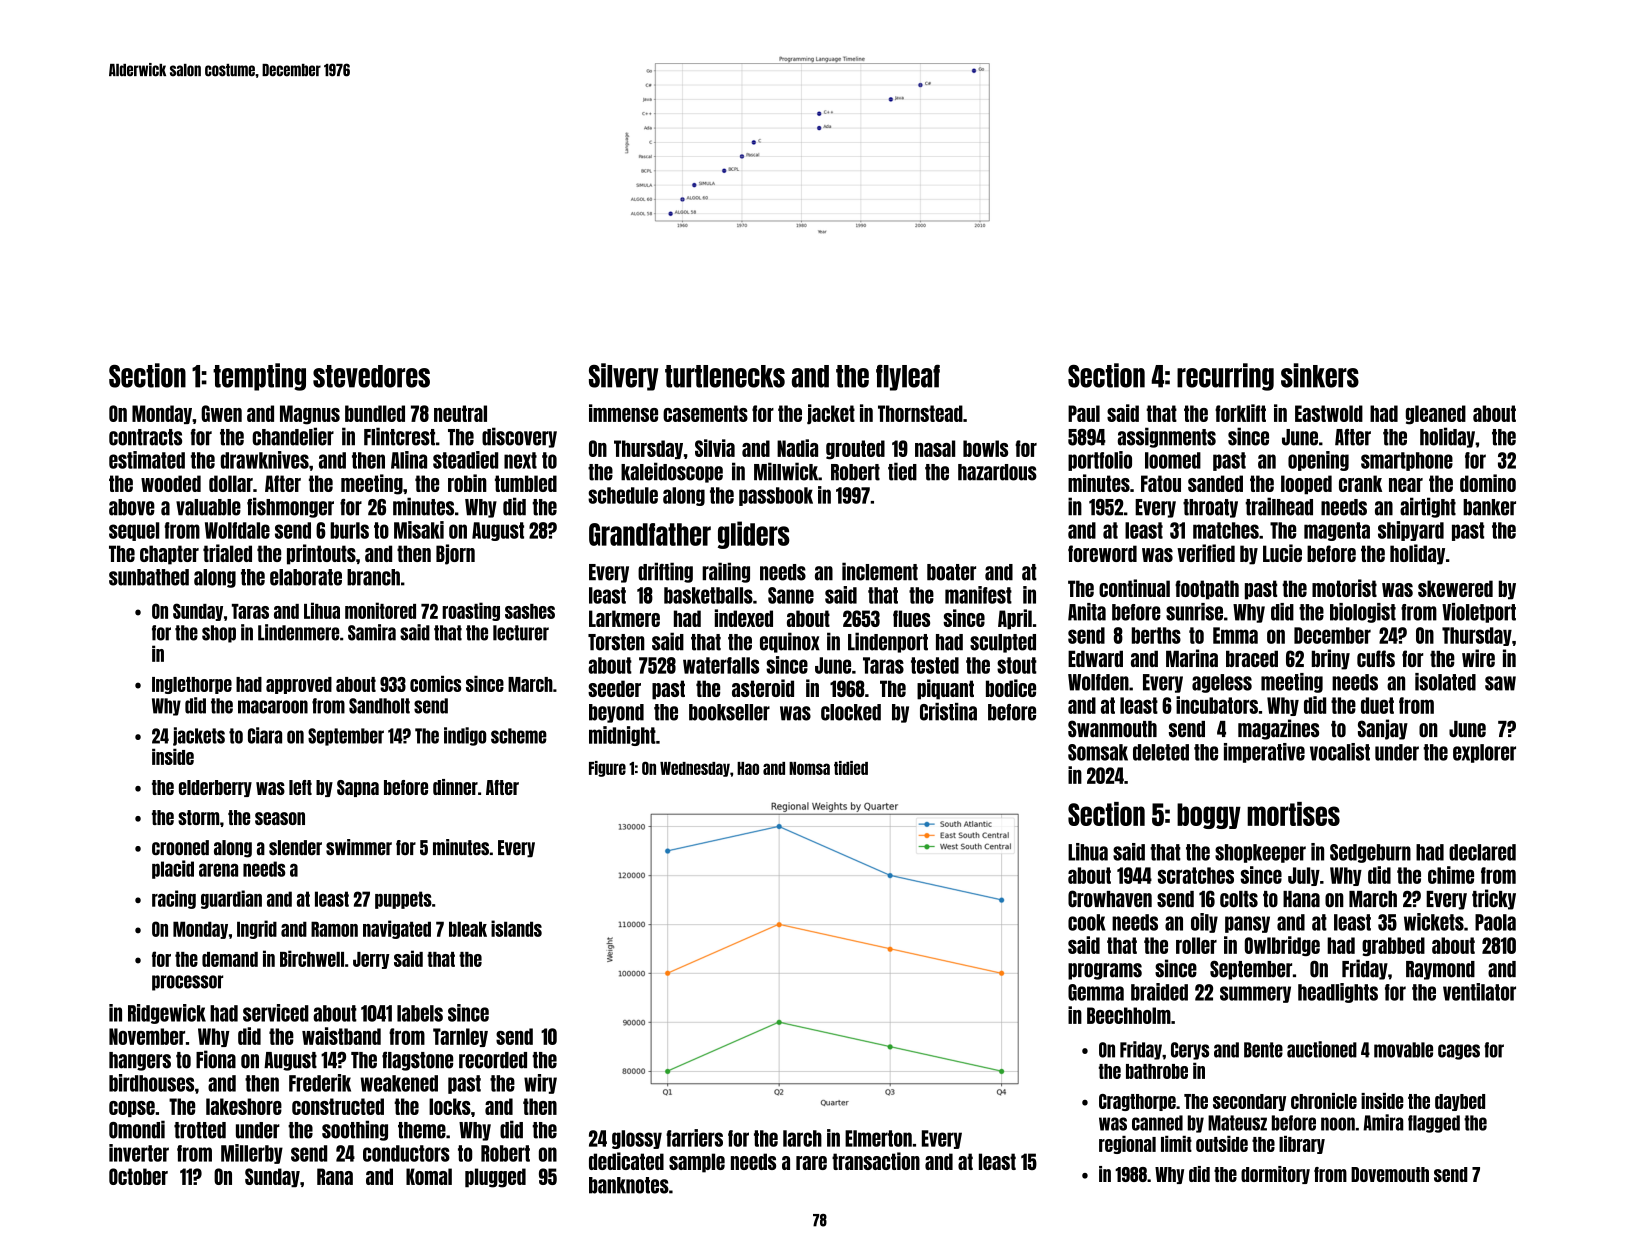  What do you see at coordinates (1455, 588) in the page?
I see `skewered` at bounding box center [1455, 588].
